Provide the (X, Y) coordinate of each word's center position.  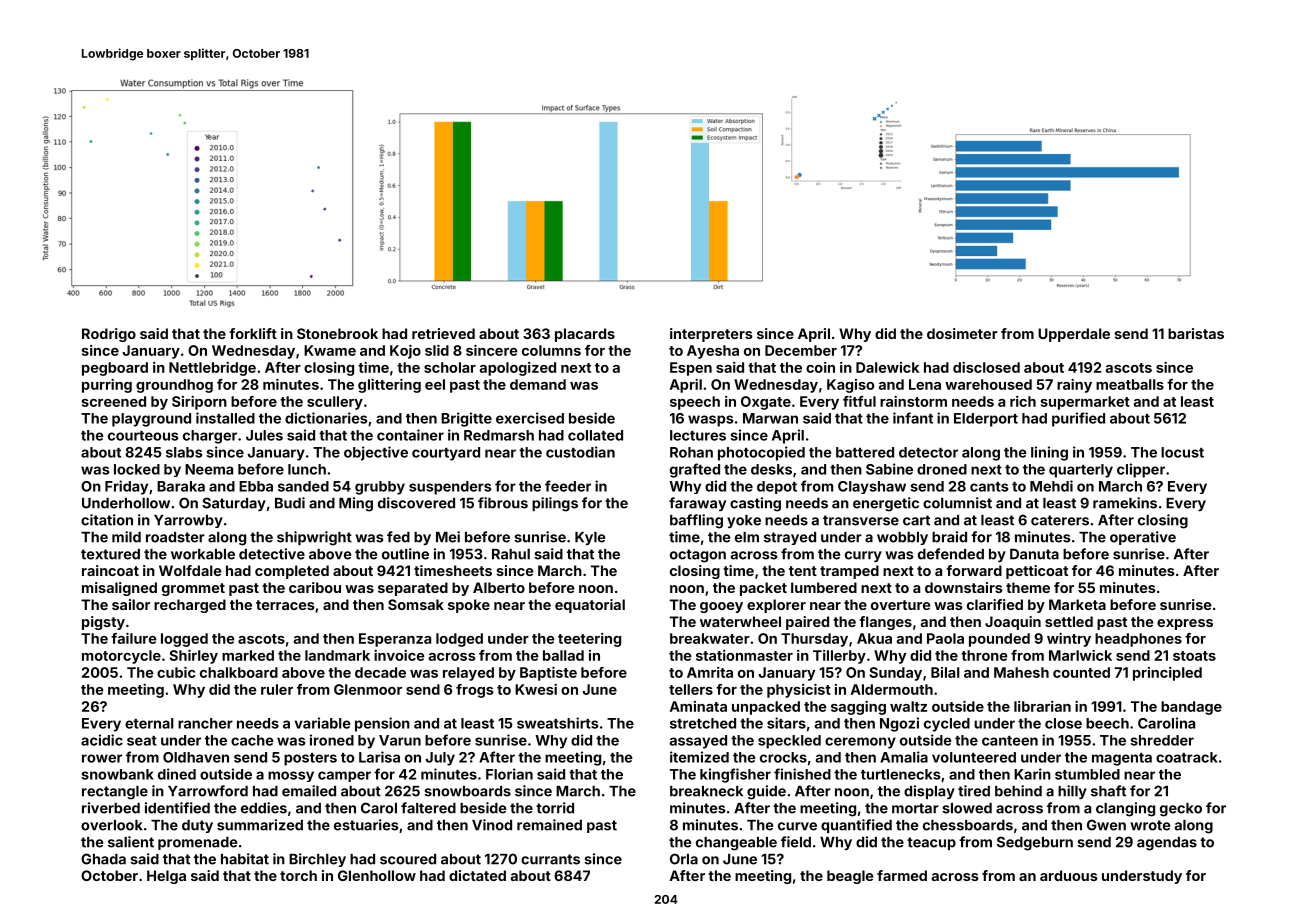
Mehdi (1051, 486)
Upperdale (1074, 335)
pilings (555, 504)
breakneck (706, 791)
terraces (285, 605)
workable (203, 554)
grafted (695, 470)
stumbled (1087, 774)
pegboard (115, 369)
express (1185, 624)
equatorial (590, 606)
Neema (209, 469)
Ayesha (713, 352)
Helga (166, 877)
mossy (291, 776)
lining (1049, 453)
